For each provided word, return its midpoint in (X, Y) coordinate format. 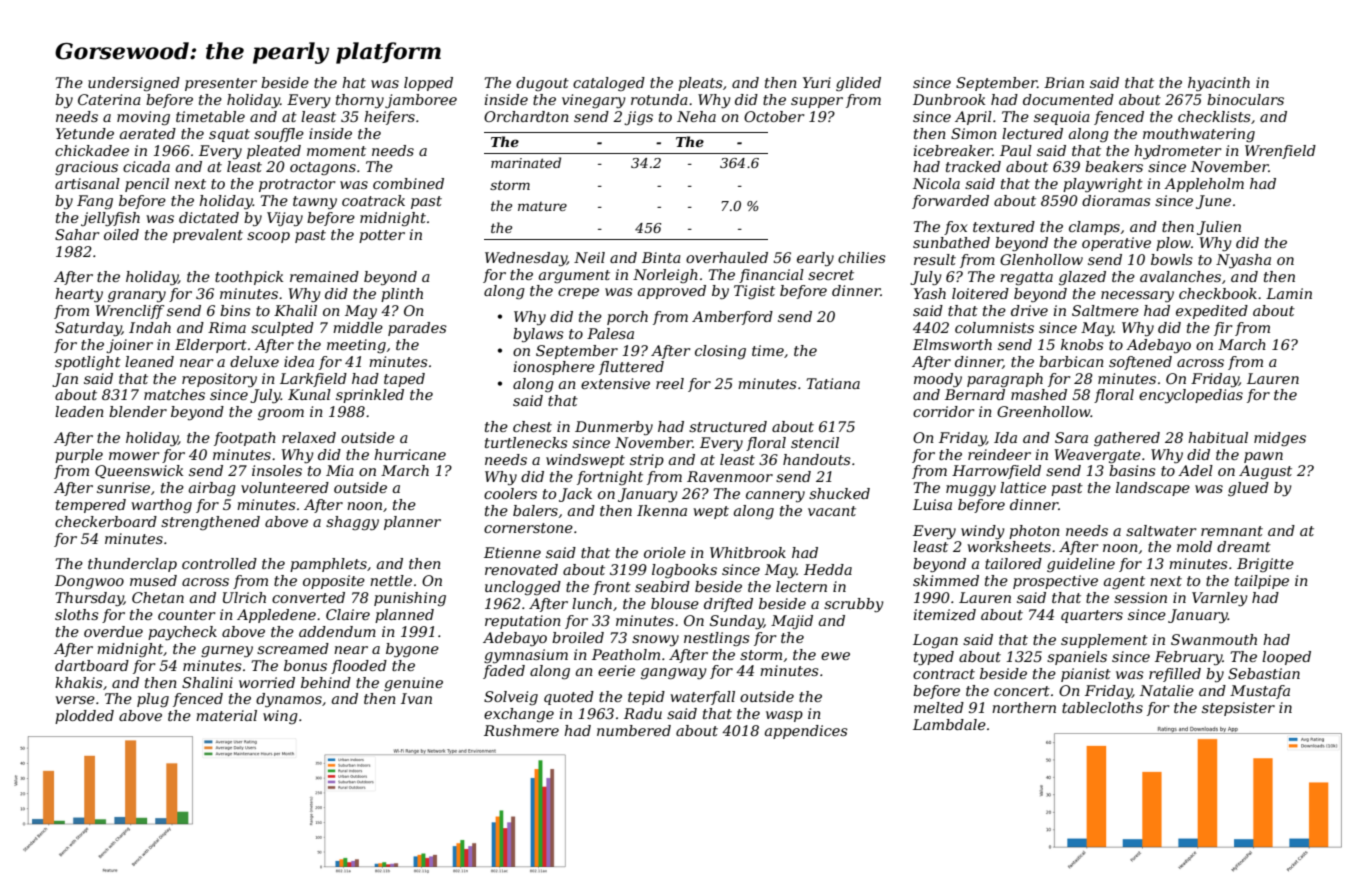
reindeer (999, 454)
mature (542, 206)
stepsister (1238, 709)
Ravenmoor (730, 476)
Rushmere (521, 730)
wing (280, 717)
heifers (389, 118)
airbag (212, 489)
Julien (1219, 228)
